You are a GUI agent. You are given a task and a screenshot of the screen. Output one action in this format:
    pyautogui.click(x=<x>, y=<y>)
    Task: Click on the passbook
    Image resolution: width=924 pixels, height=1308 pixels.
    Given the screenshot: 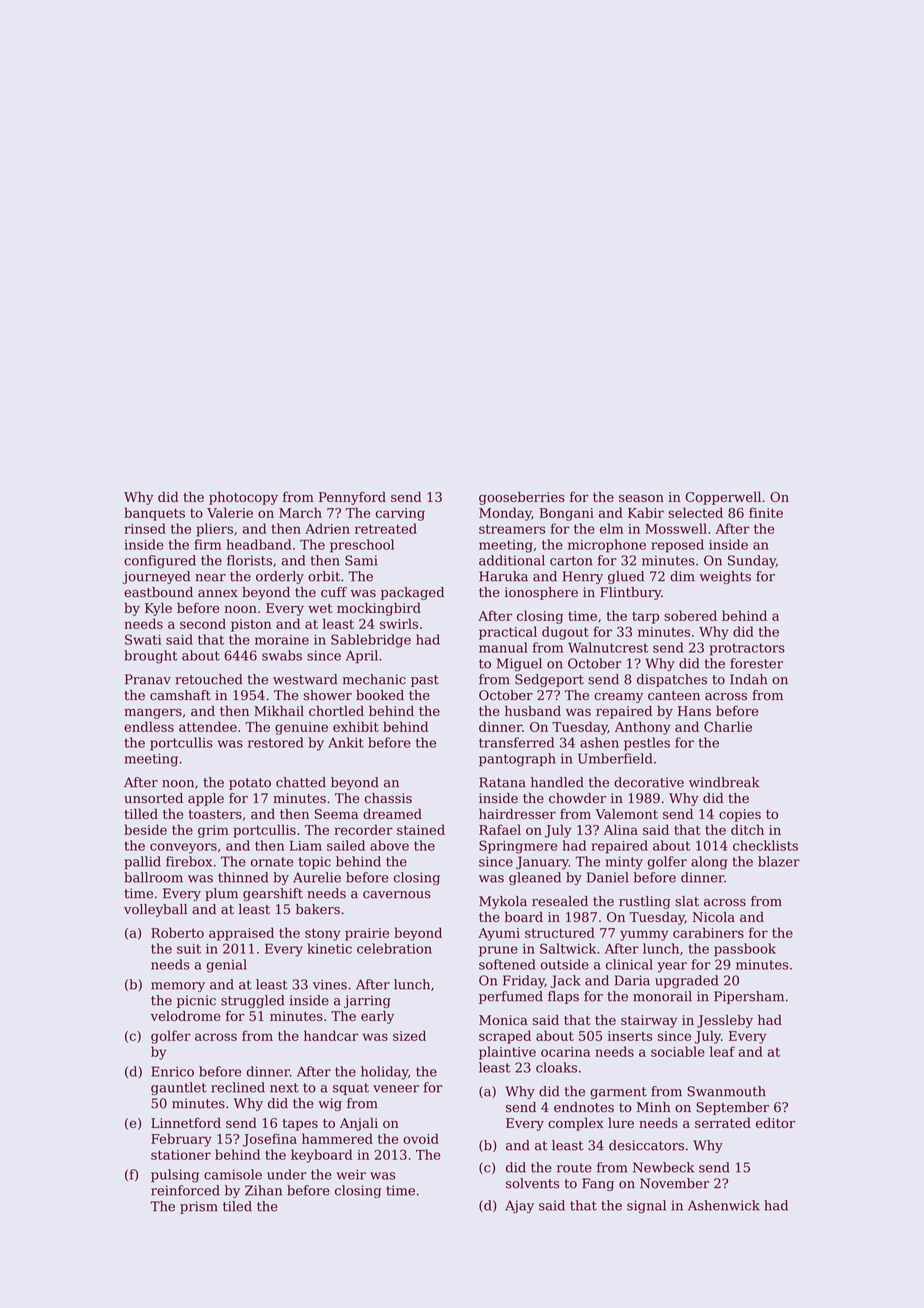 What is the action you would take?
    pyautogui.click(x=745, y=950)
